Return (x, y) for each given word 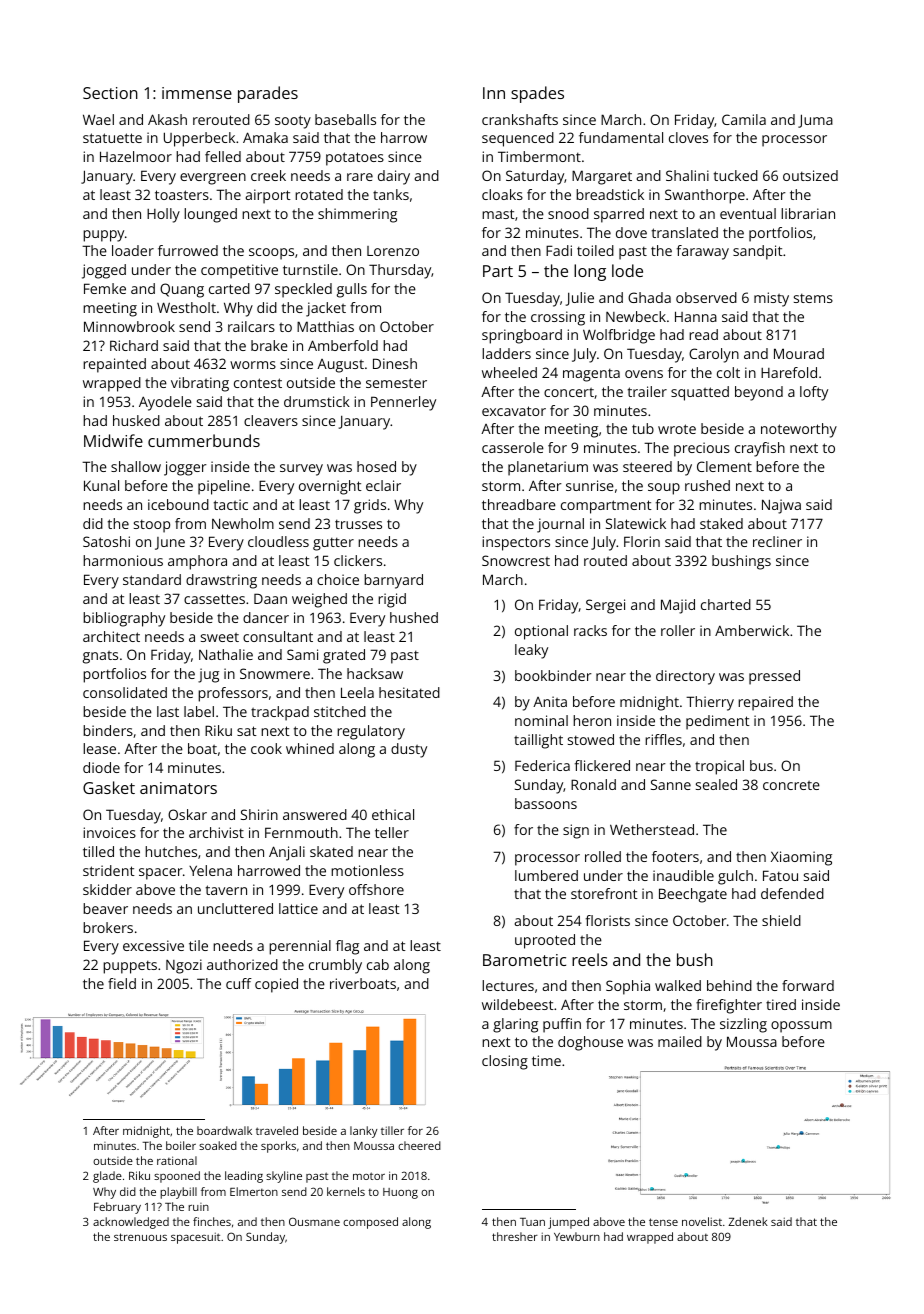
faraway (703, 252)
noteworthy (799, 430)
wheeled (509, 372)
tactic (231, 504)
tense (663, 1222)
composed (370, 1223)
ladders (506, 353)
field (122, 983)
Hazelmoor (136, 156)
